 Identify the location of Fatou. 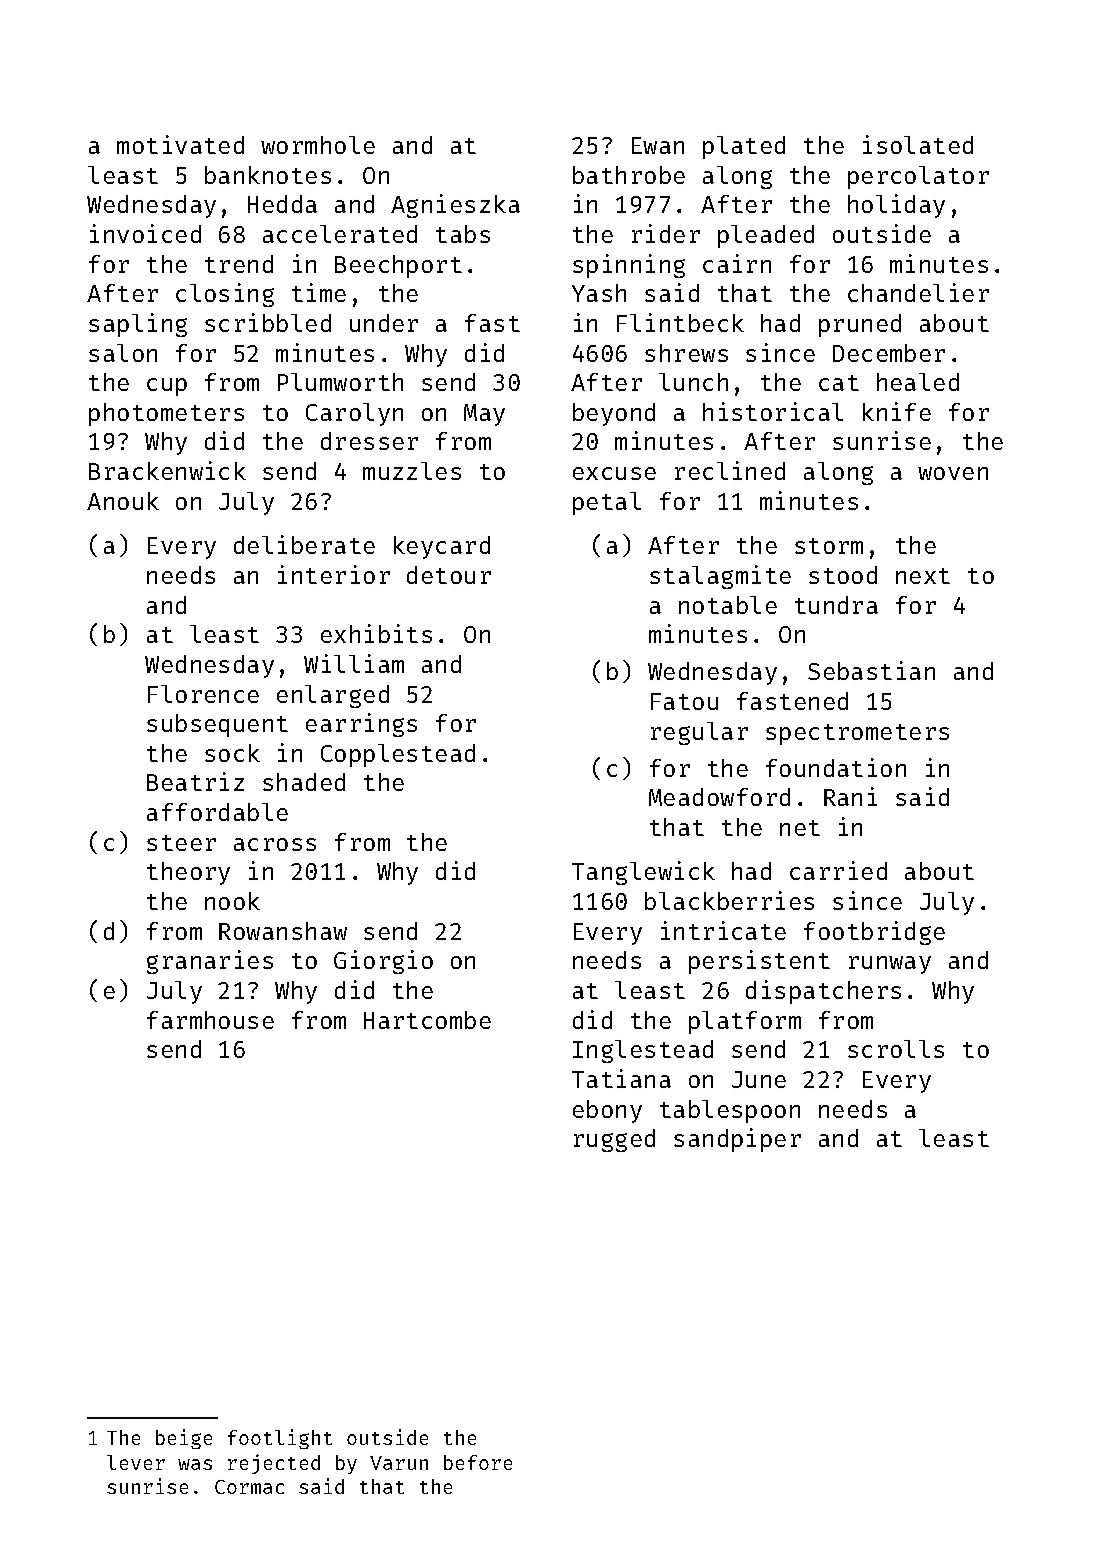
(684, 701).
